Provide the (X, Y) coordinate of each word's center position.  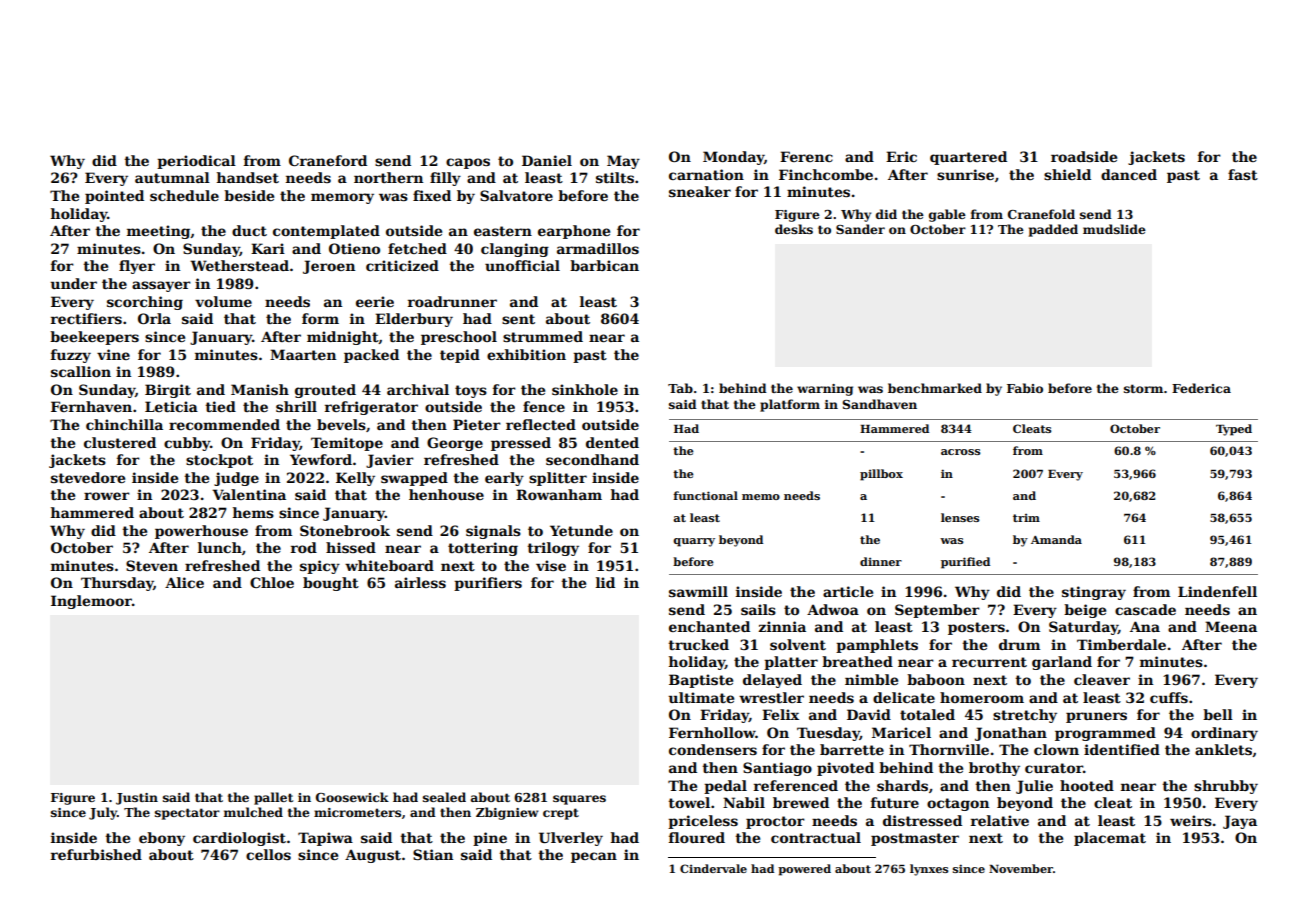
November (1021, 868)
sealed (444, 797)
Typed (1234, 430)
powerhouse (201, 532)
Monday (733, 158)
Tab (680, 388)
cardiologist (239, 839)
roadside (1084, 156)
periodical (196, 162)
